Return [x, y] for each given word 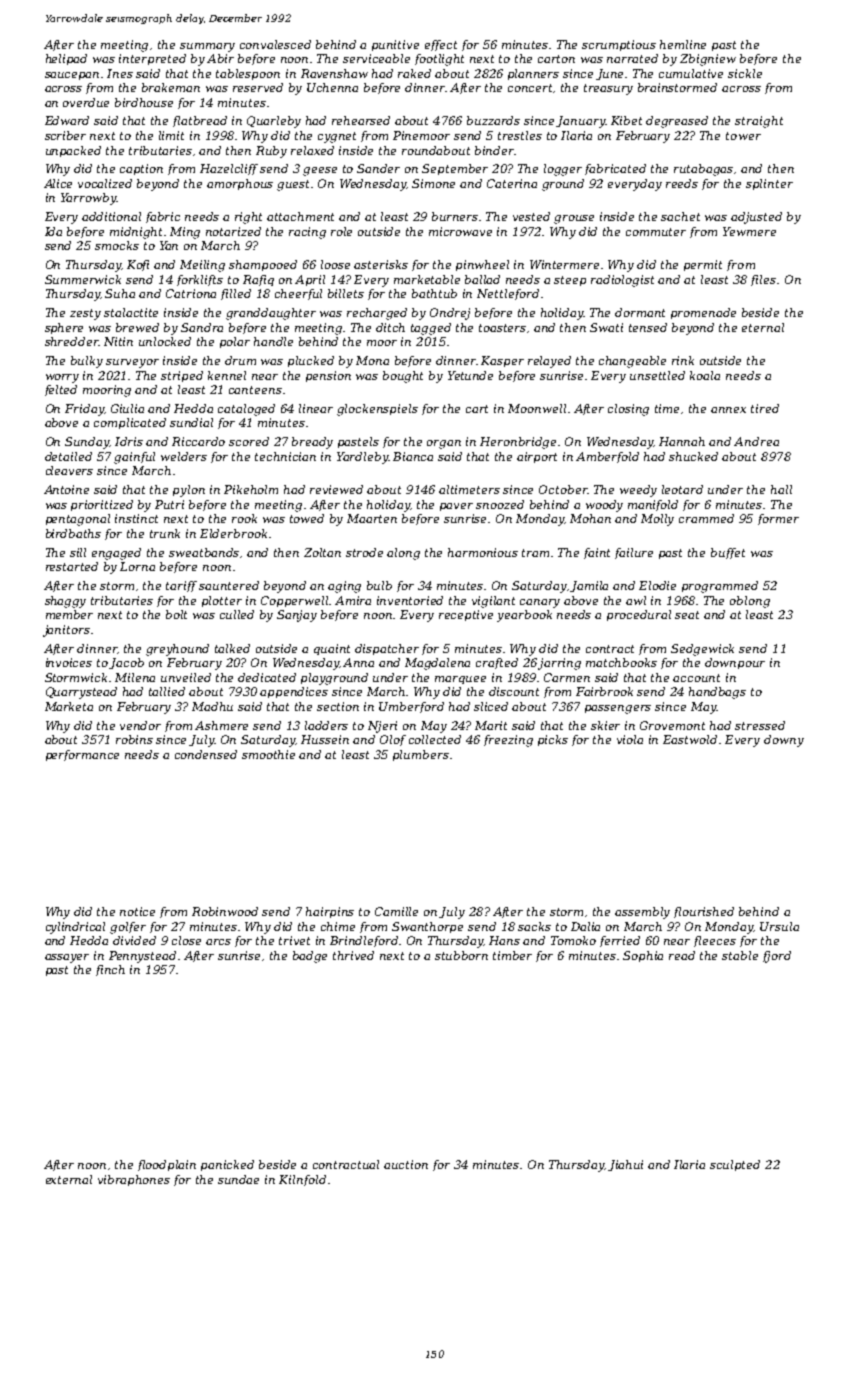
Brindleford [365, 941]
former [778, 519]
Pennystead [142, 957]
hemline [683, 44]
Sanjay [297, 616]
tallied [167, 691]
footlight [439, 60]
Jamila [589, 586]
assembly [642, 913]
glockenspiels [377, 410]
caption [141, 169]
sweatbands [204, 552]
